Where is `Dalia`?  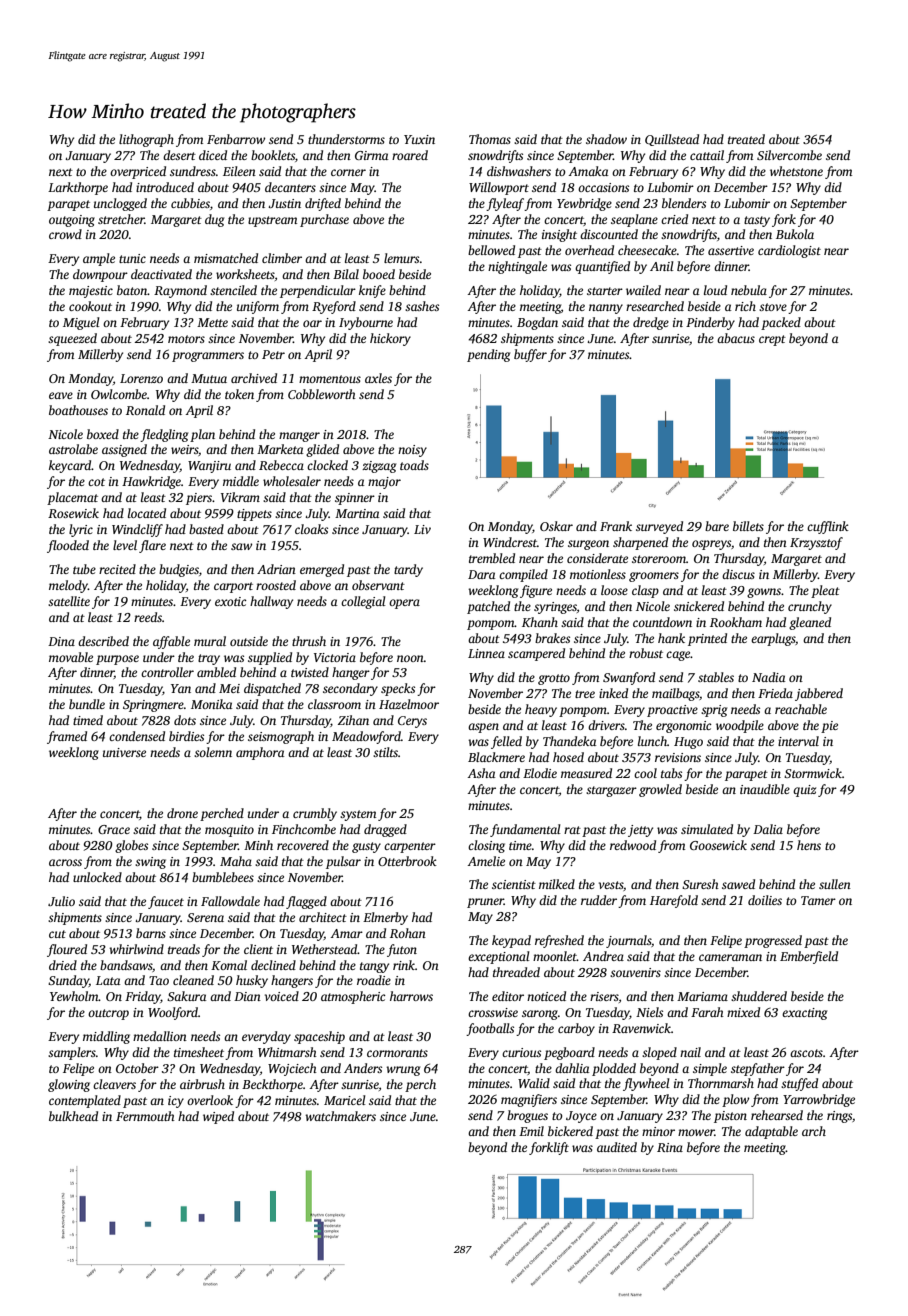
Dalia is located at coordinates (768, 829).
